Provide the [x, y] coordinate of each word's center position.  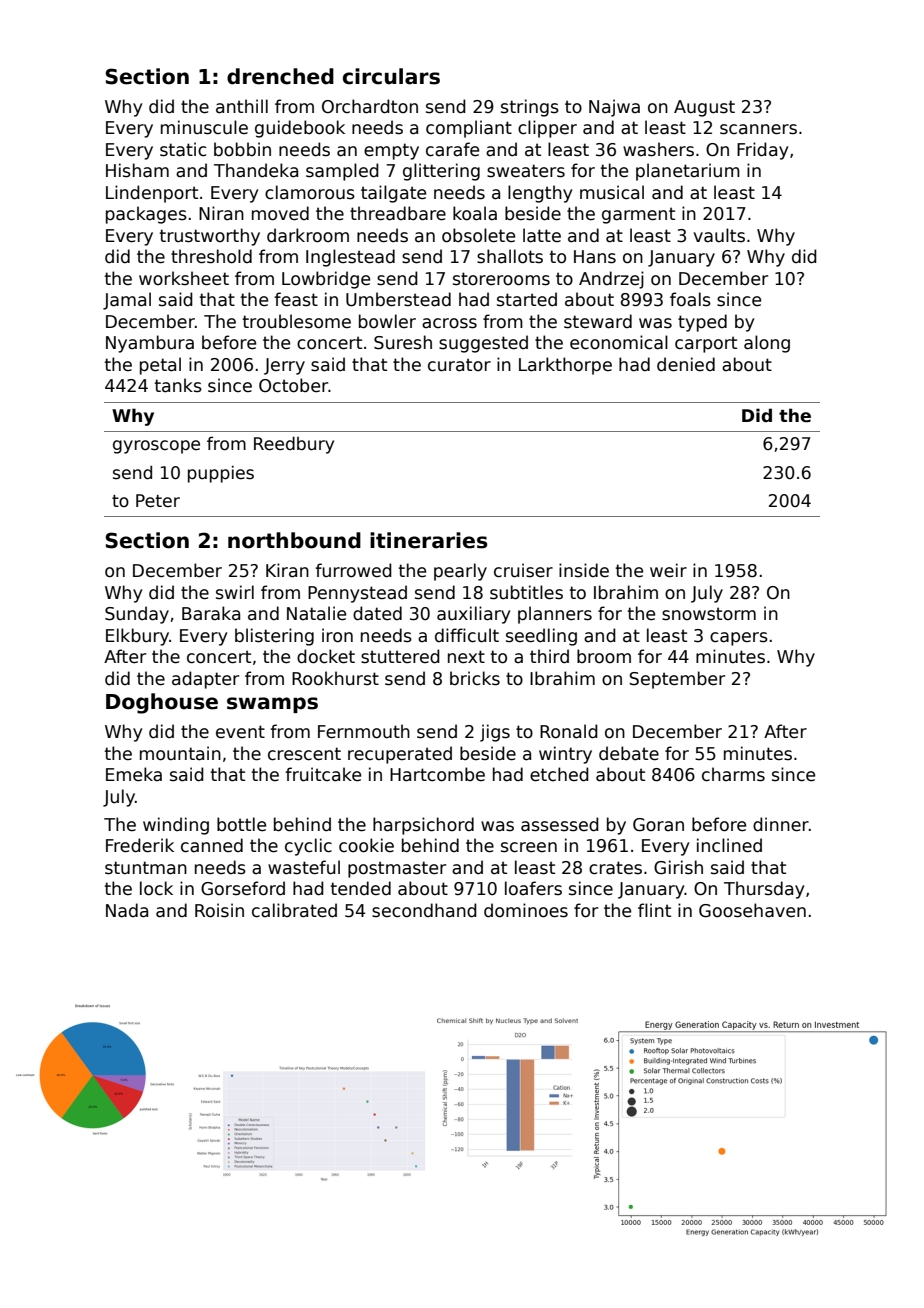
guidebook [300, 129]
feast [296, 299]
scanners [758, 129]
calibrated [294, 910]
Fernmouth [364, 731]
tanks [178, 385]
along [767, 344]
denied [686, 364]
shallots [510, 256]
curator [459, 365]
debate [629, 753]
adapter [205, 680]
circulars [391, 76]
